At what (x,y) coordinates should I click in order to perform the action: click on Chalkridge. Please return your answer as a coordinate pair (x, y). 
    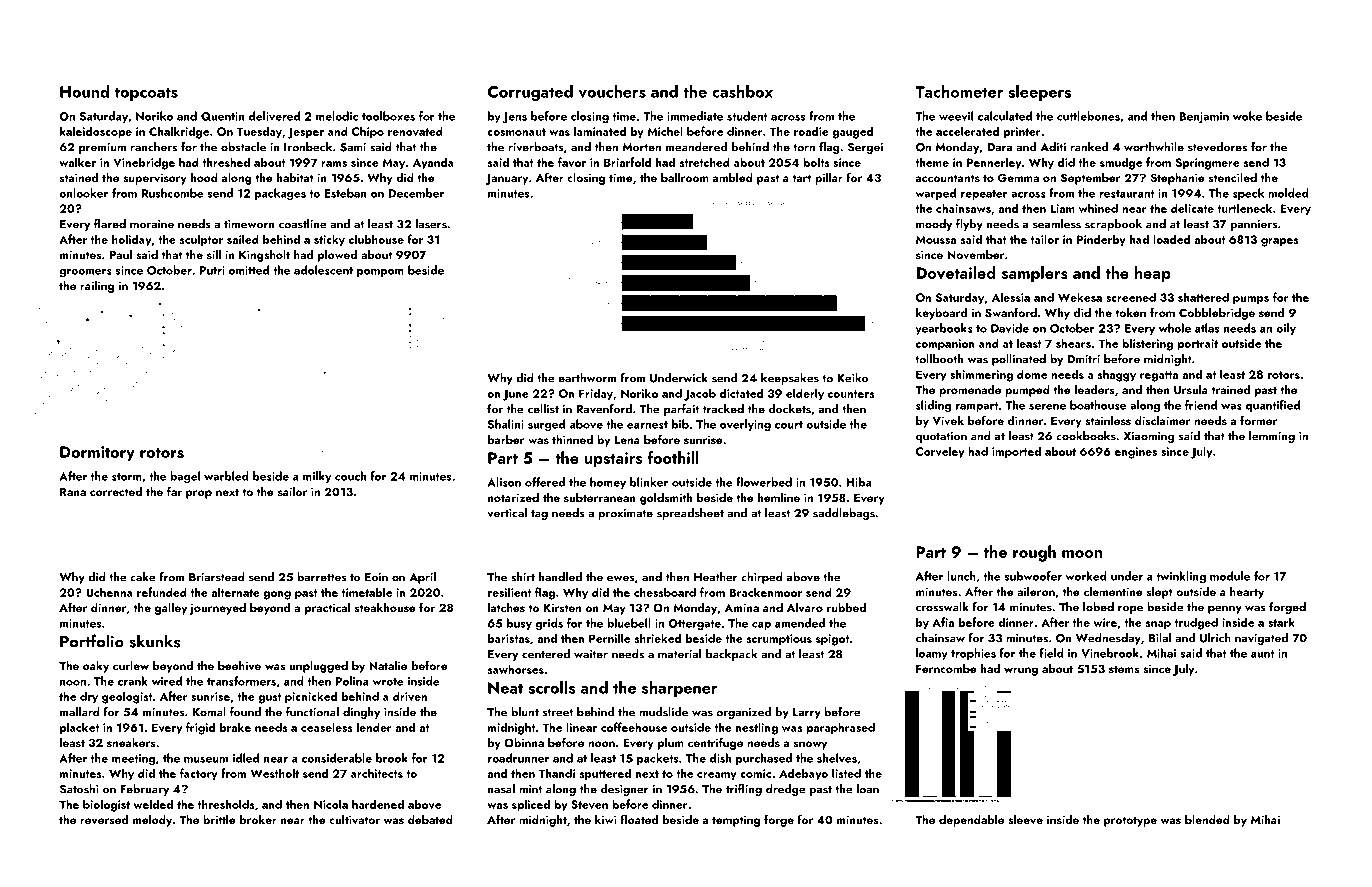
    Looking at the image, I should click on (179, 132).
